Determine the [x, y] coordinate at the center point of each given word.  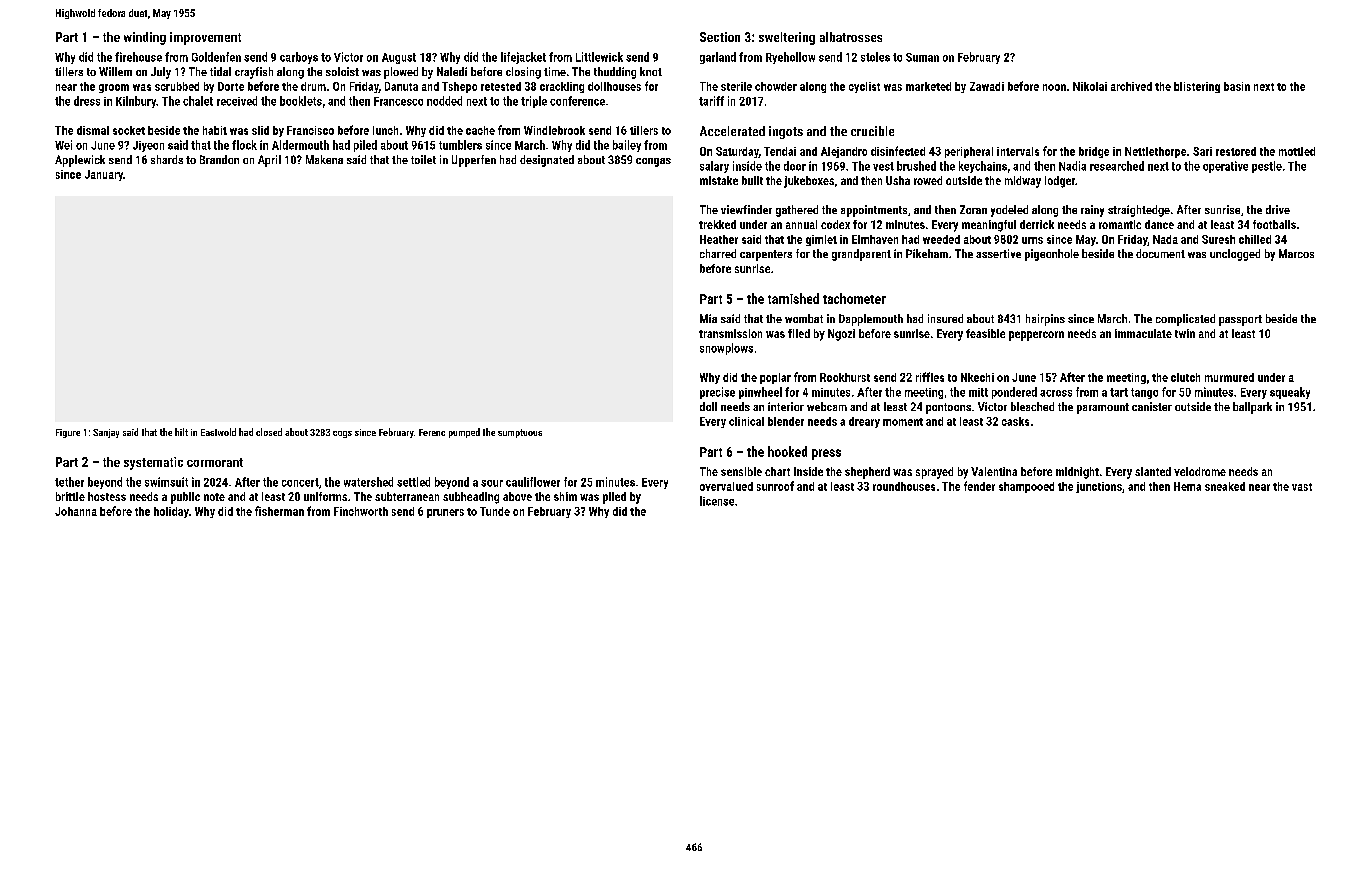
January [104, 175]
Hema [1187, 486]
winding [145, 38]
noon [1054, 87]
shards [167, 159]
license [717, 501]
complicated [1185, 320]
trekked [717, 224]
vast [1302, 487]
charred [718, 253]
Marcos [1296, 253]
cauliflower [533, 482]
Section [720, 37]
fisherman [279, 511]
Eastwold [218, 432]
